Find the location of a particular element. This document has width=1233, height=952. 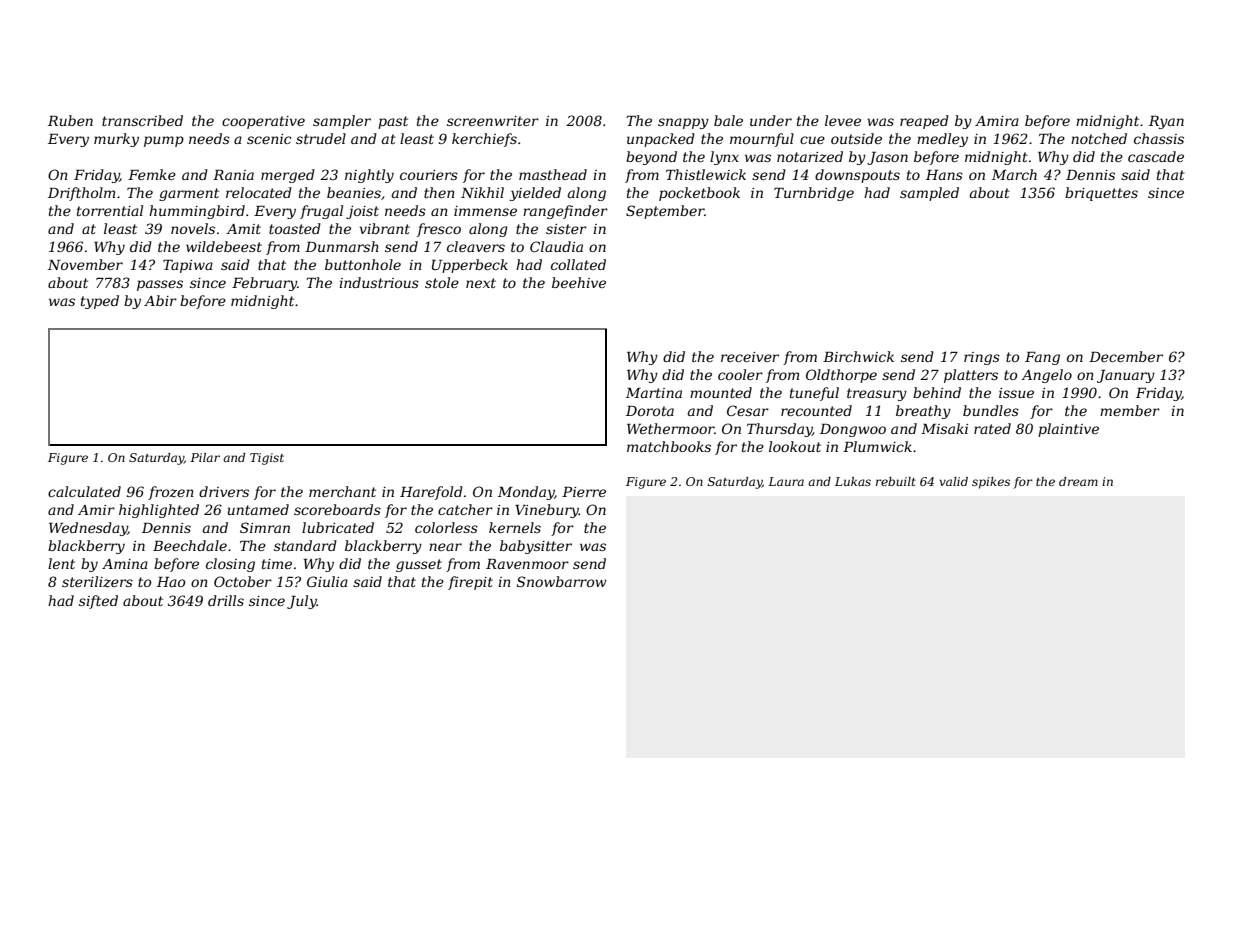

Martina is located at coordinates (654, 393).
